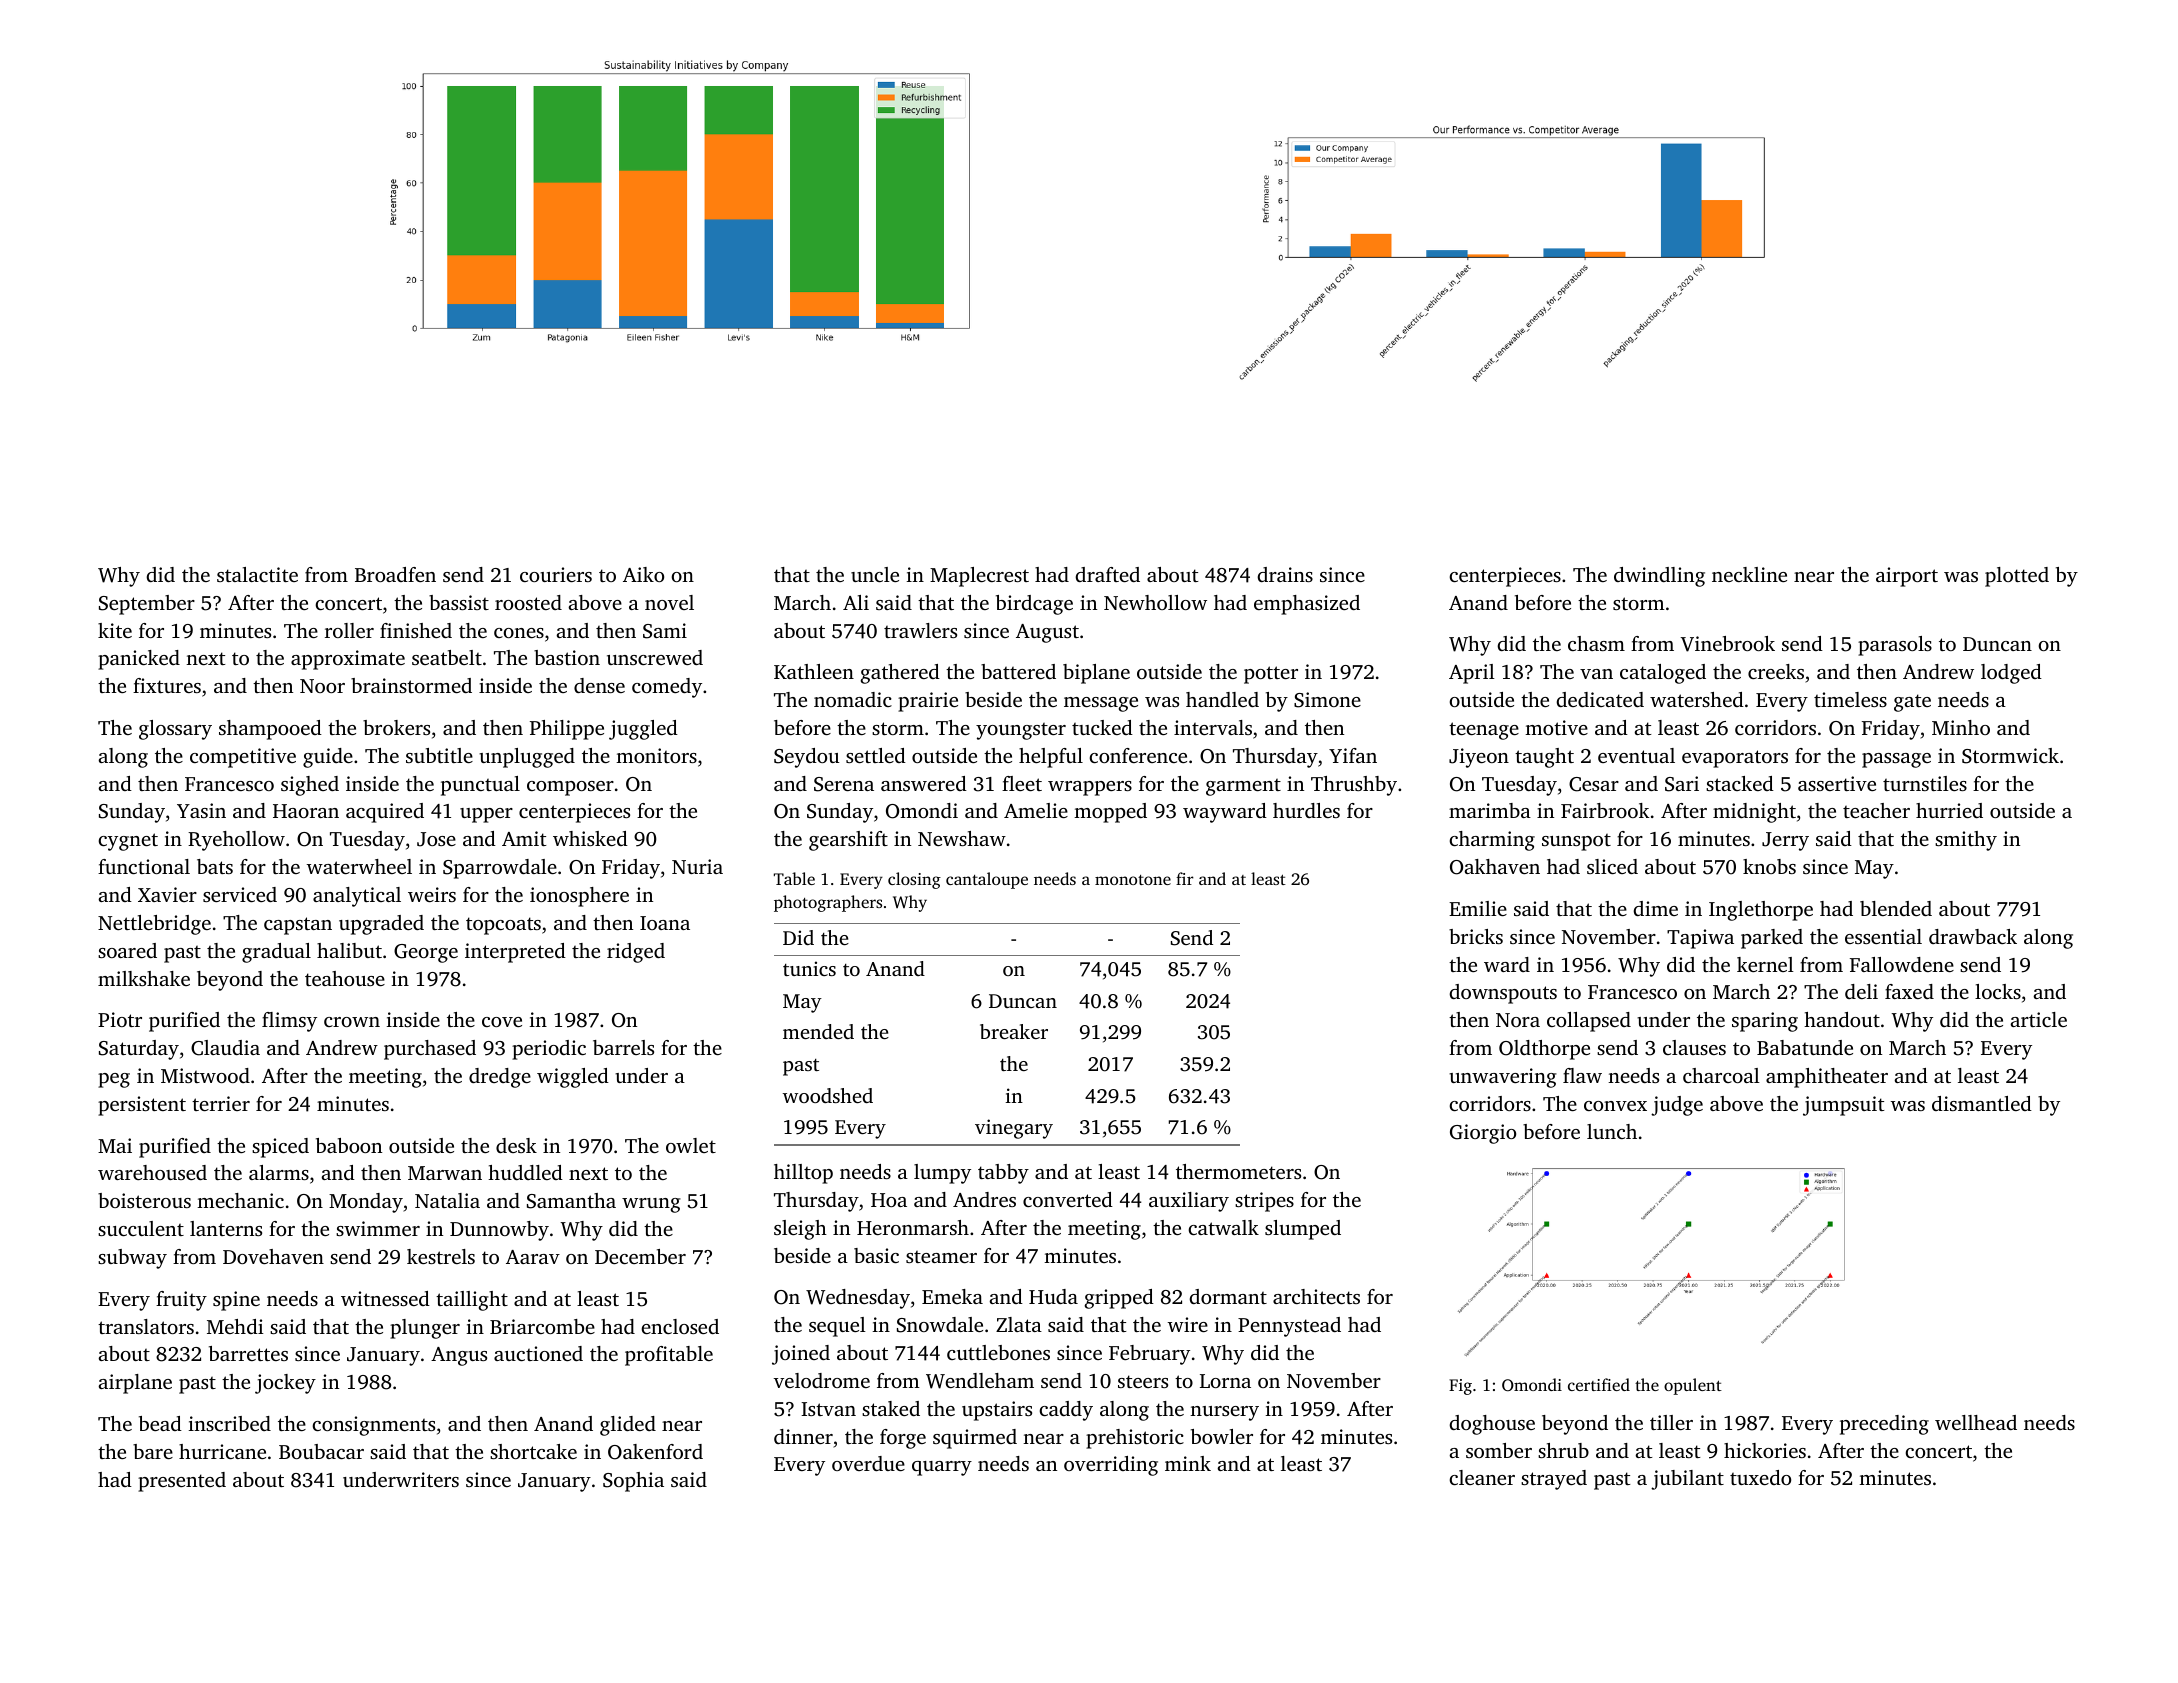 The height and width of the page is (1683, 2178). Describe the element at coordinates (328, 758) in the page. I see `guide` at that location.
